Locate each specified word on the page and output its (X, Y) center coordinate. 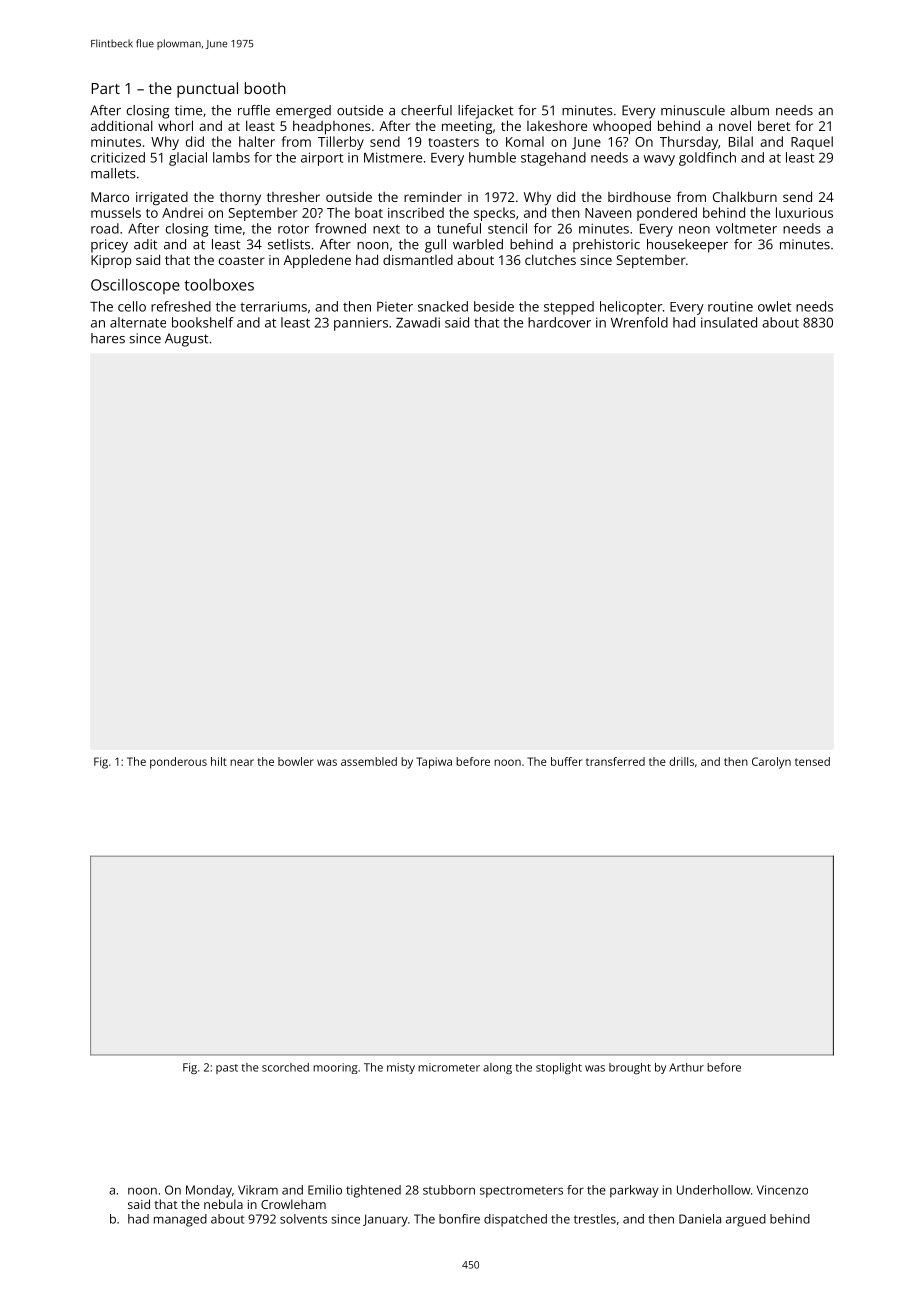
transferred (615, 761)
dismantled (418, 259)
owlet (774, 306)
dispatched (515, 1220)
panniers (361, 324)
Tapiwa (434, 763)
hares (108, 338)
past (227, 1069)
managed (180, 1220)
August (186, 340)
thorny (240, 198)
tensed (812, 761)
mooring (335, 1068)
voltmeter (746, 228)
